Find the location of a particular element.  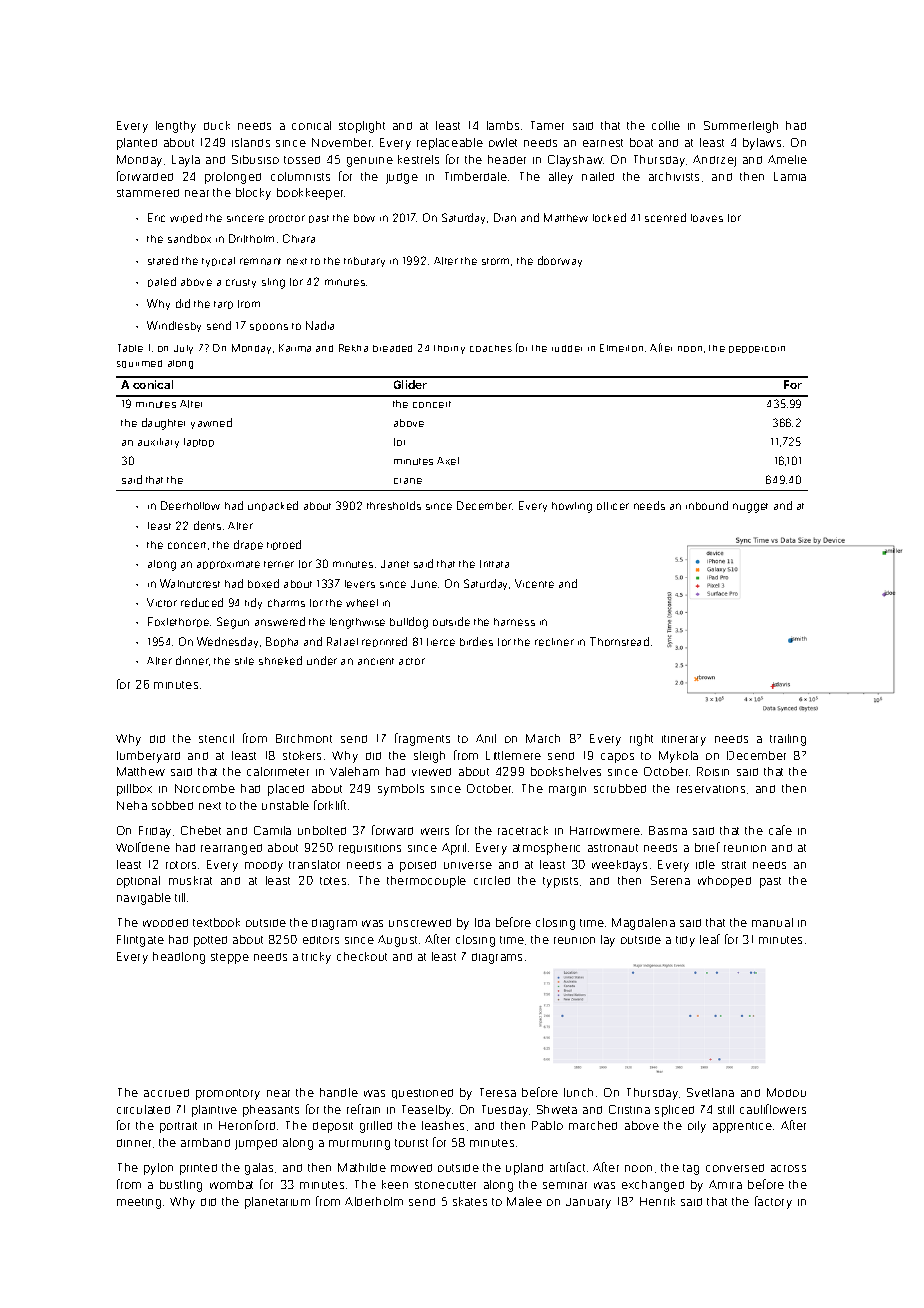

auxiliary is located at coordinates (158, 443).
